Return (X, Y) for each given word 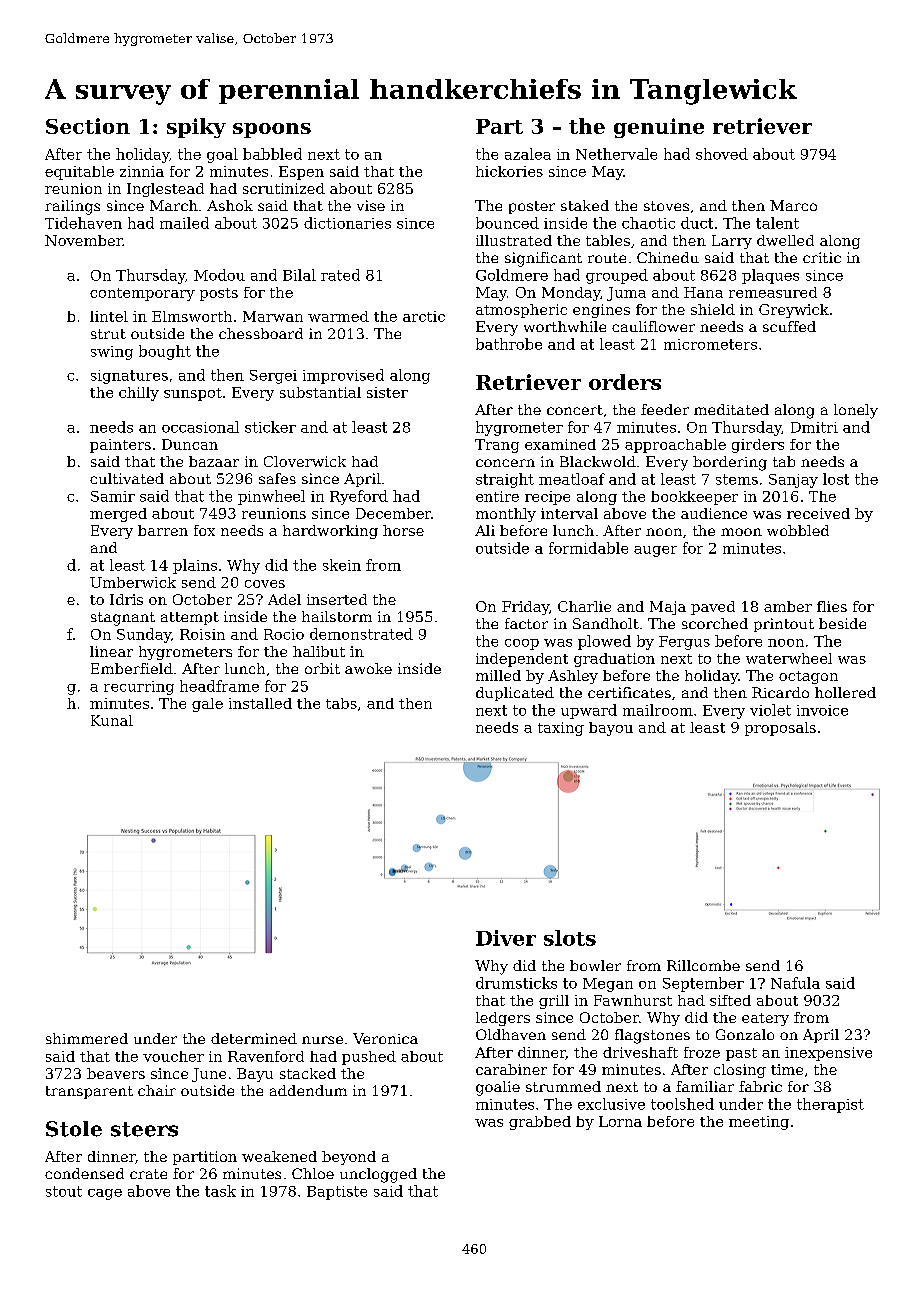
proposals (780, 729)
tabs (341, 703)
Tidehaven (83, 223)
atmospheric (521, 311)
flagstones (652, 1036)
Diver (506, 938)
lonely (856, 411)
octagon (808, 677)
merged (118, 515)
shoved (722, 154)
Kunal (112, 720)
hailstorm (337, 616)
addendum (308, 1090)
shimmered (87, 1038)
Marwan (273, 316)
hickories (509, 171)
